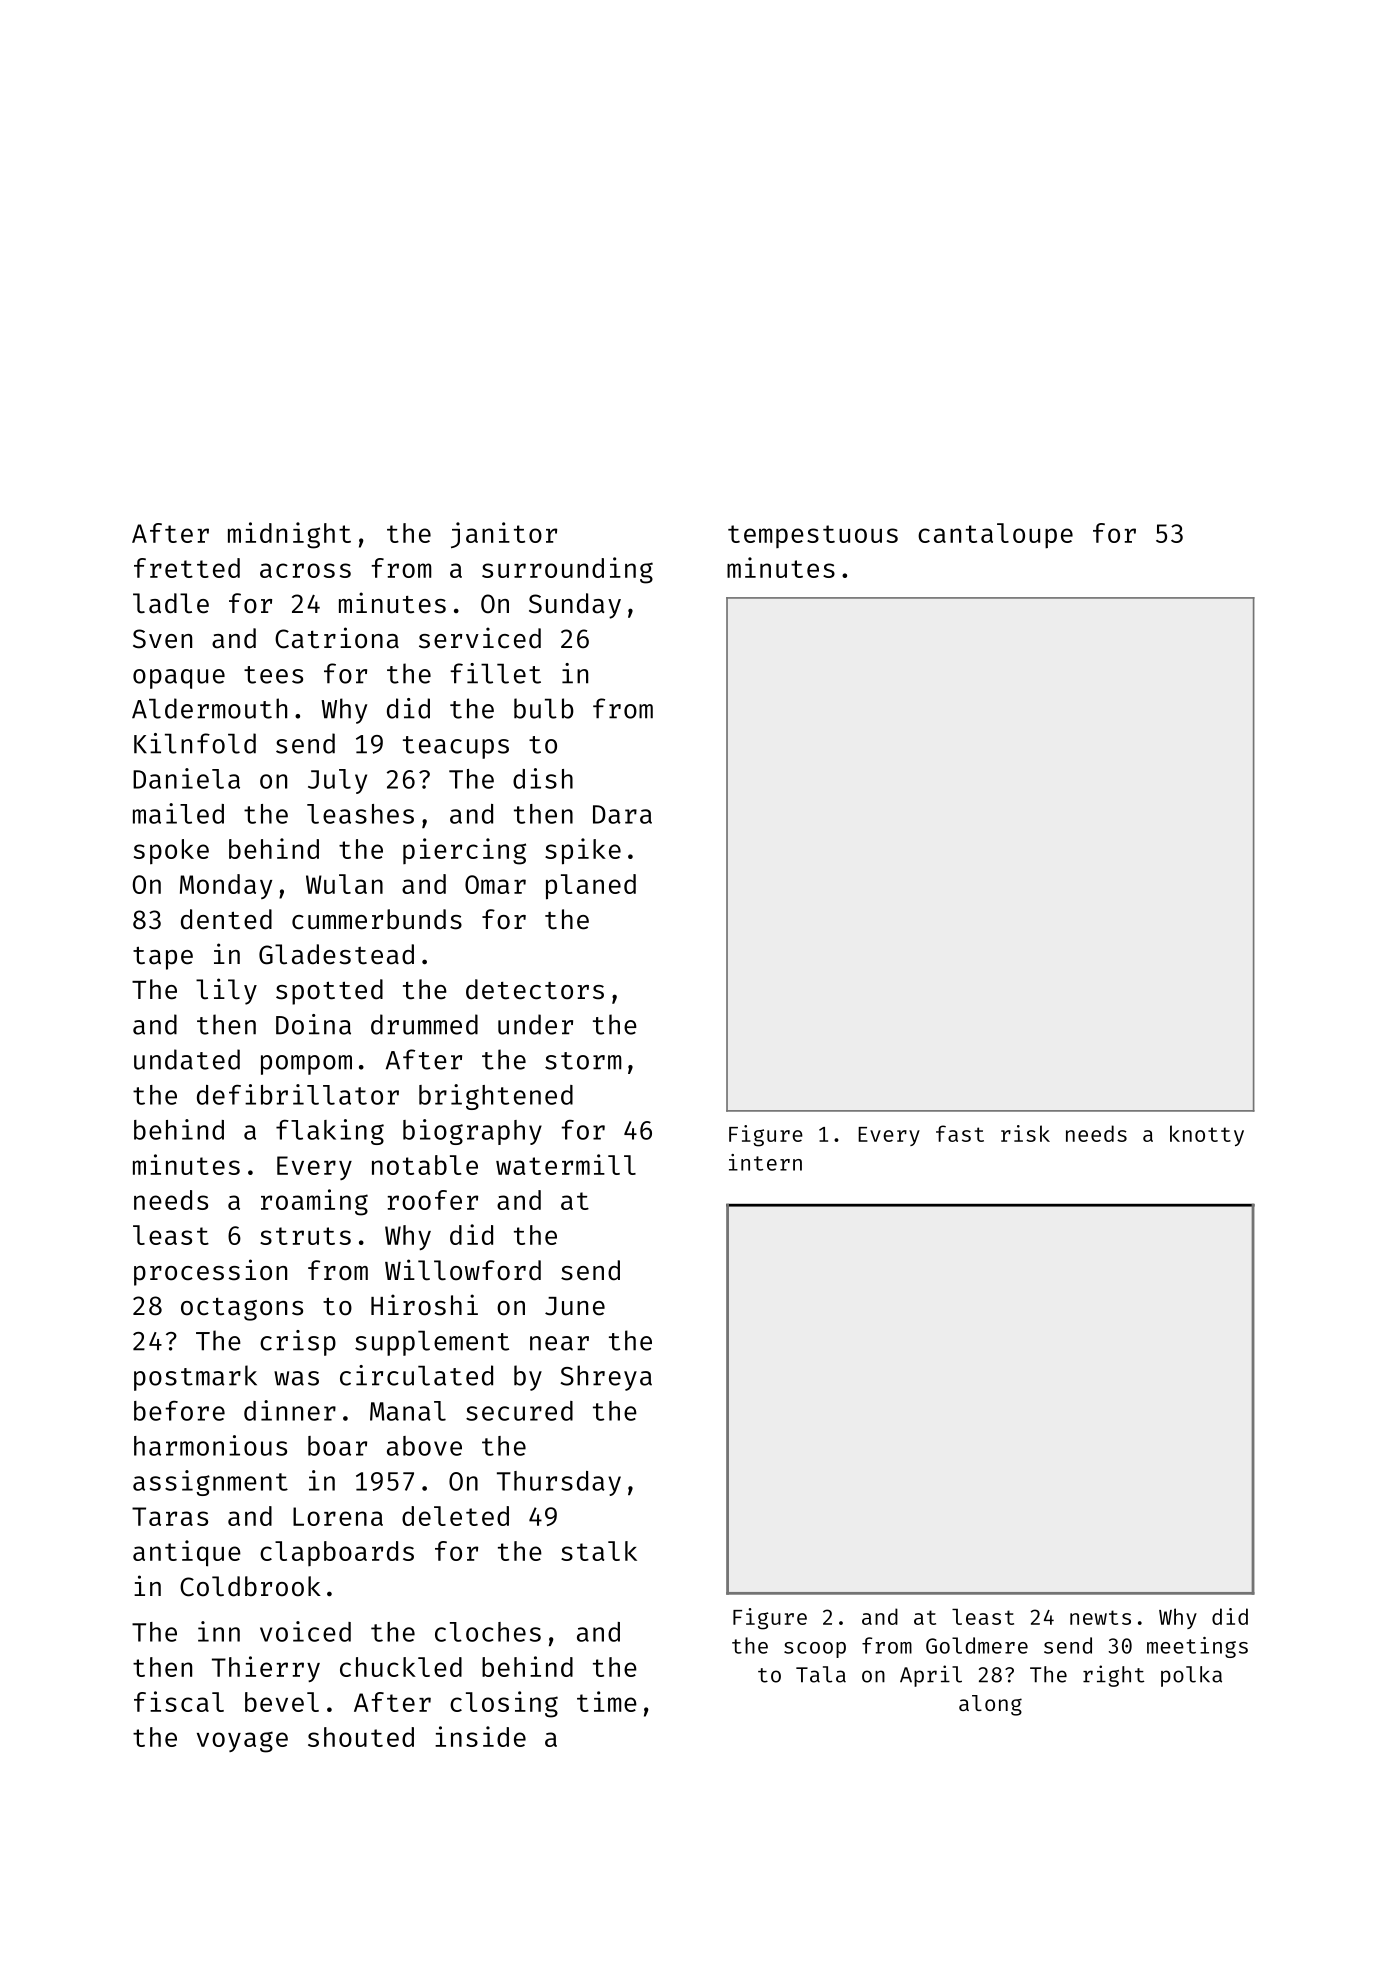 This screenshot has height=1969, width=1386. Describe the element at coordinates (289, 535) in the screenshot. I see `midnight` at that location.
